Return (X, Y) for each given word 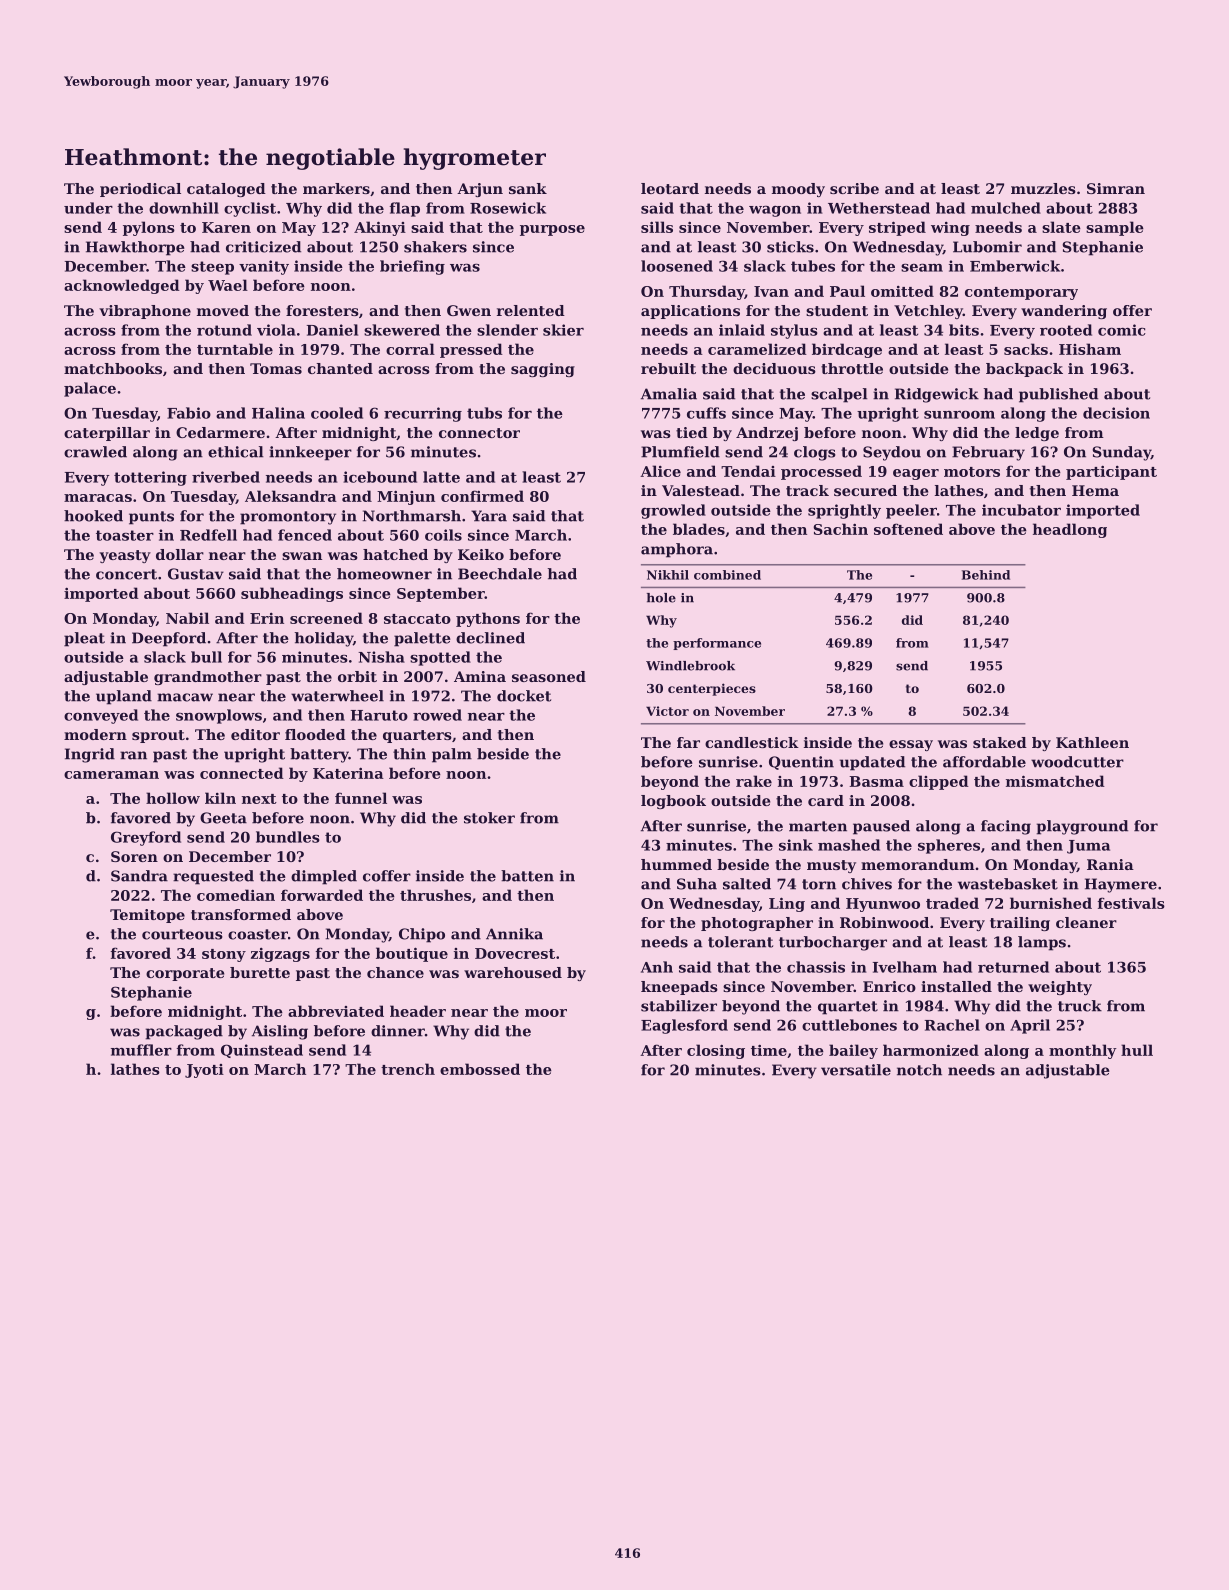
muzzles (1043, 188)
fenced (305, 535)
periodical (140, 190)
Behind (986, 575)
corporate (185, 974)
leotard (670, 188)
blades (699, 529)
